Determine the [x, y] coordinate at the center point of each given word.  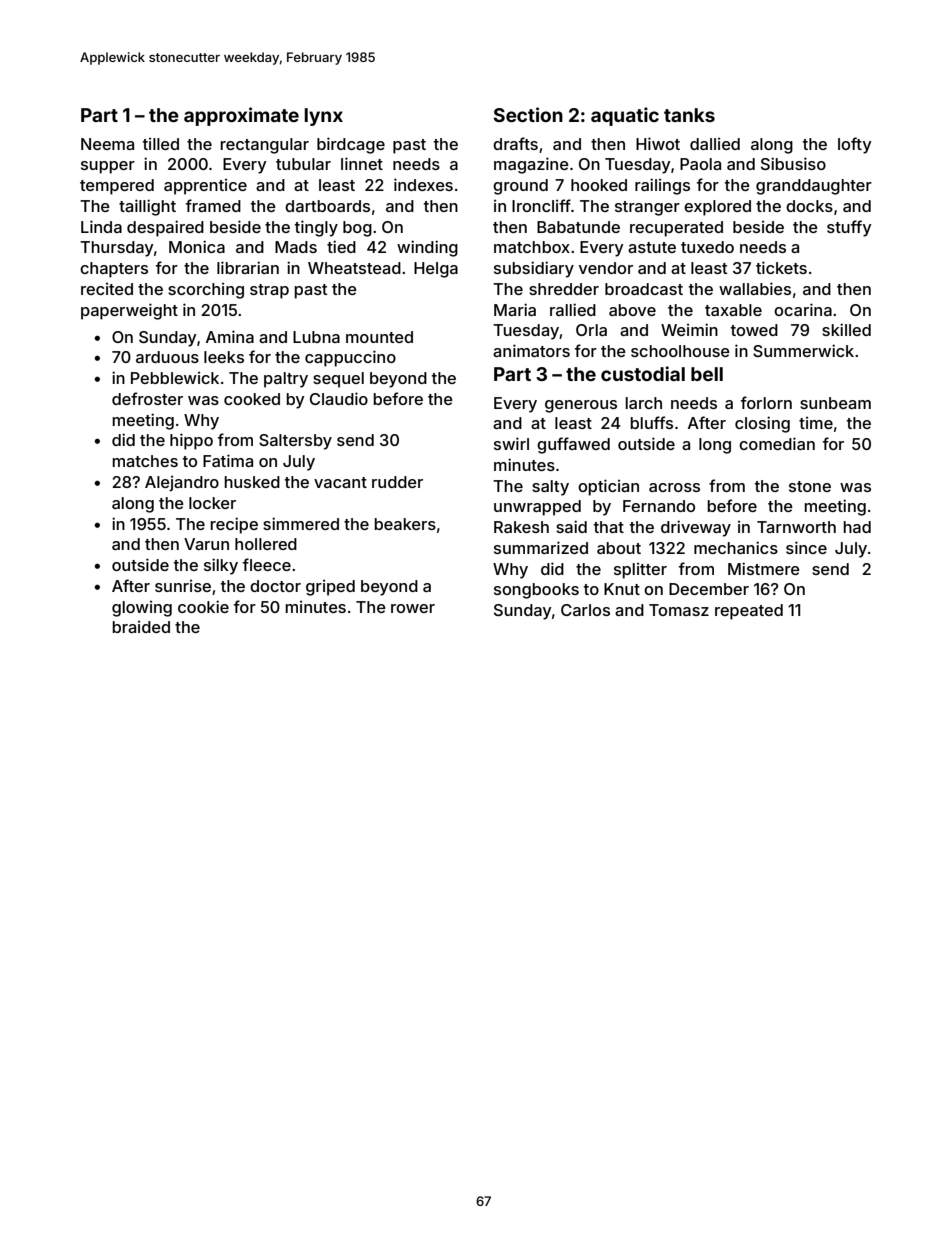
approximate [241, 116]
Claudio [339, 398]
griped [330, 588]
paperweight [129, 311]
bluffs [652, 422]
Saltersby [295, 442]
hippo [191, 441]
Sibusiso [793, 163]
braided [141, 627]
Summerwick [803, 350]
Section [528, 114]
